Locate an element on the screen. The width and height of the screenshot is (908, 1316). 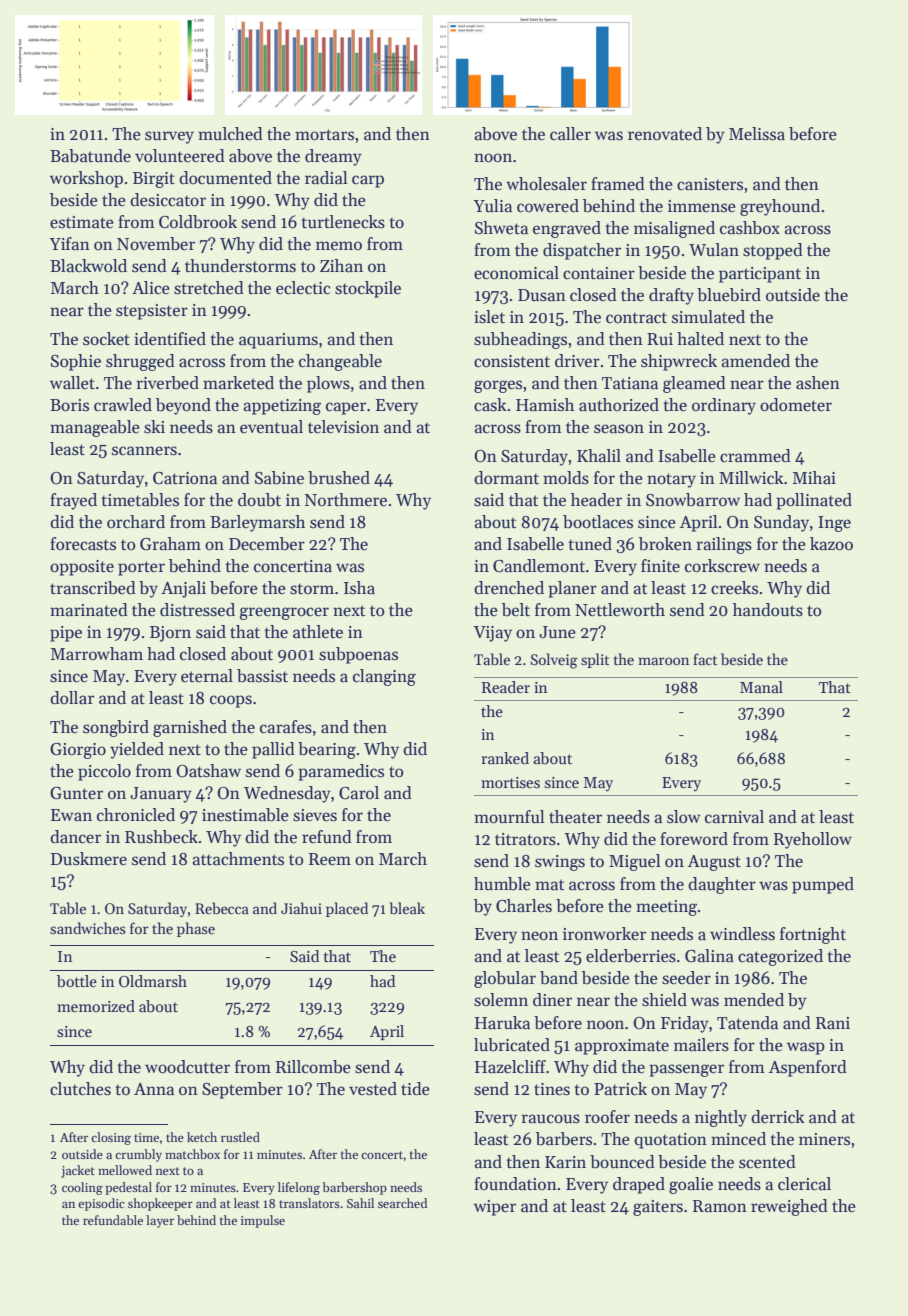
crumbly is located at coordinates (138, 1155).
